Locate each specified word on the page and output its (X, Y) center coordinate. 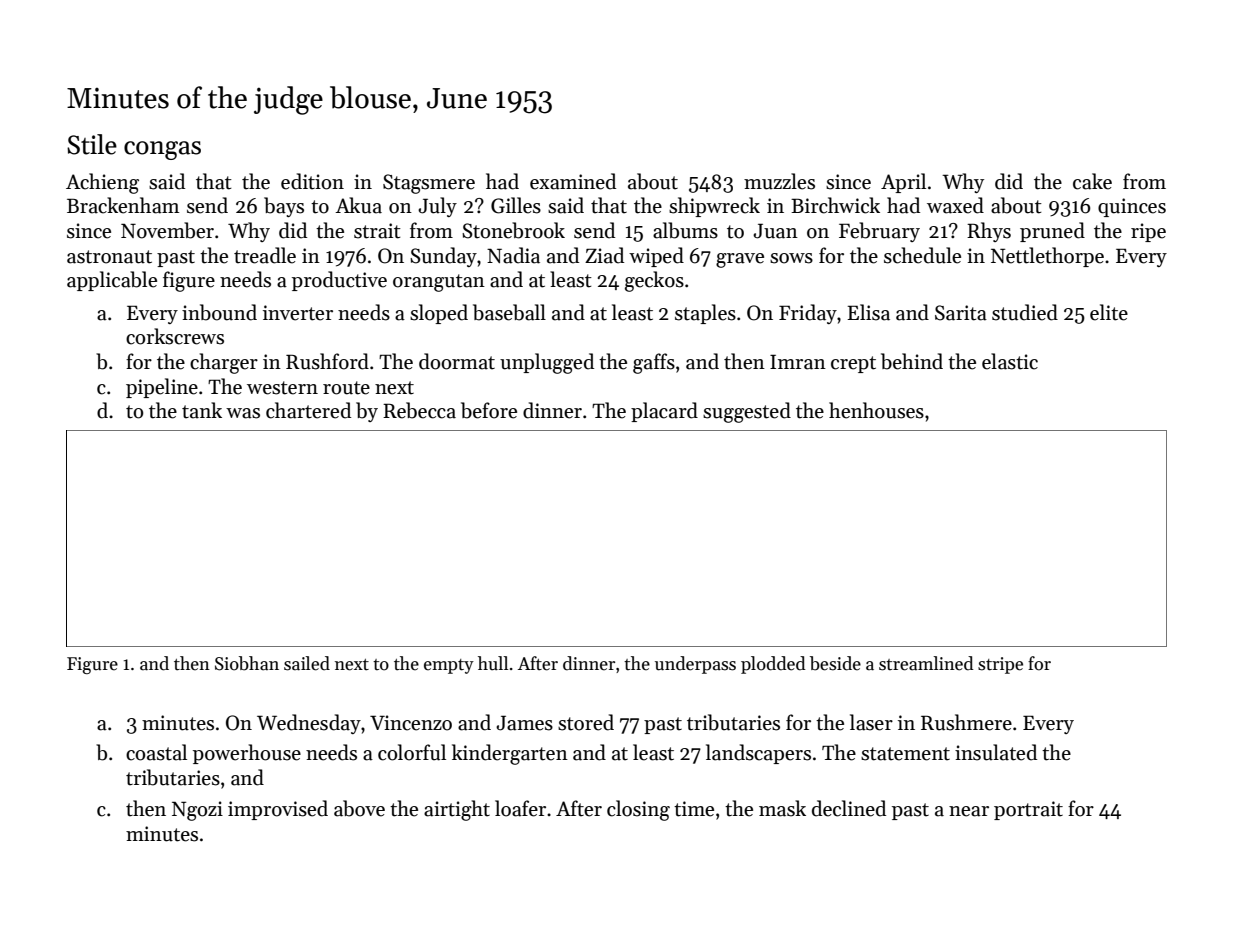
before (489, 410)
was (243, 413)
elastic (1010, 361)
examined (573, 181)
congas (162, 150)
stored (586, 722)
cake (1092, 181)
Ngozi (197, 811)
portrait (1028, 810)
